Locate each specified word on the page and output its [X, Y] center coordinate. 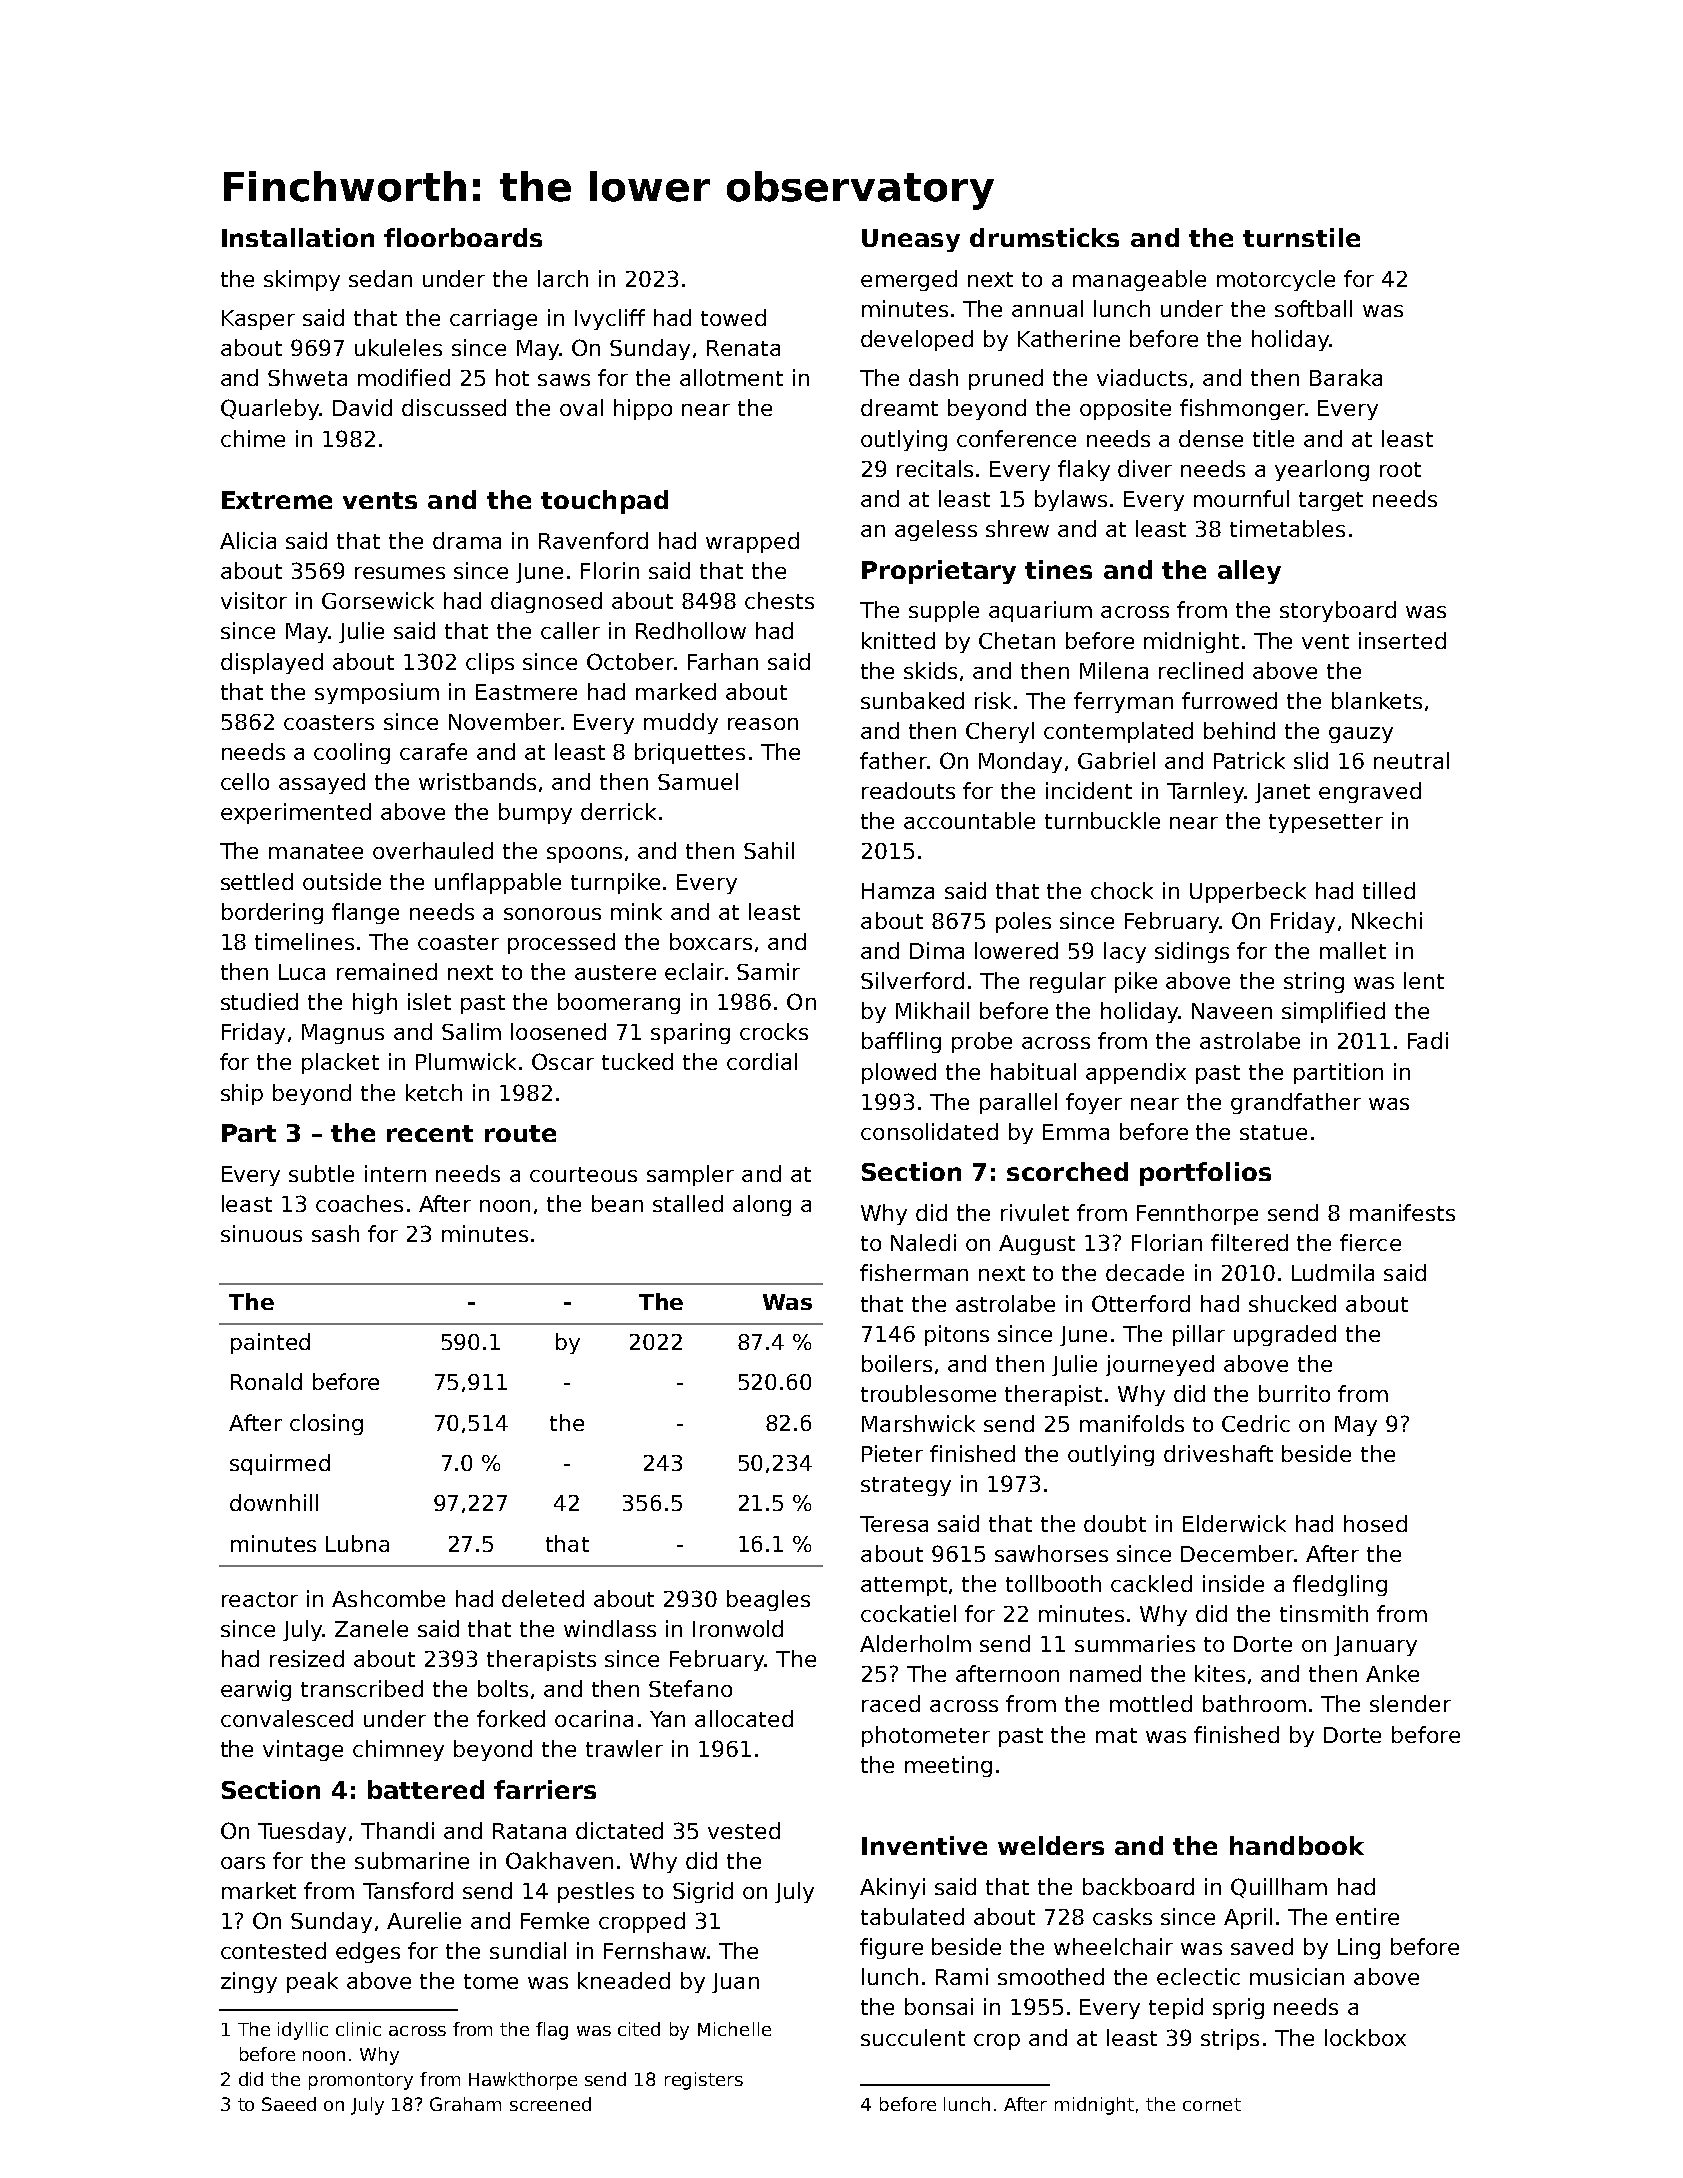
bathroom [1254, 1703]
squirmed [280, 1464]
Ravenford [593, 540]
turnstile [1301, 237]
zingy [249, 1982]
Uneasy [911, 240]
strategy [906, 1486]
